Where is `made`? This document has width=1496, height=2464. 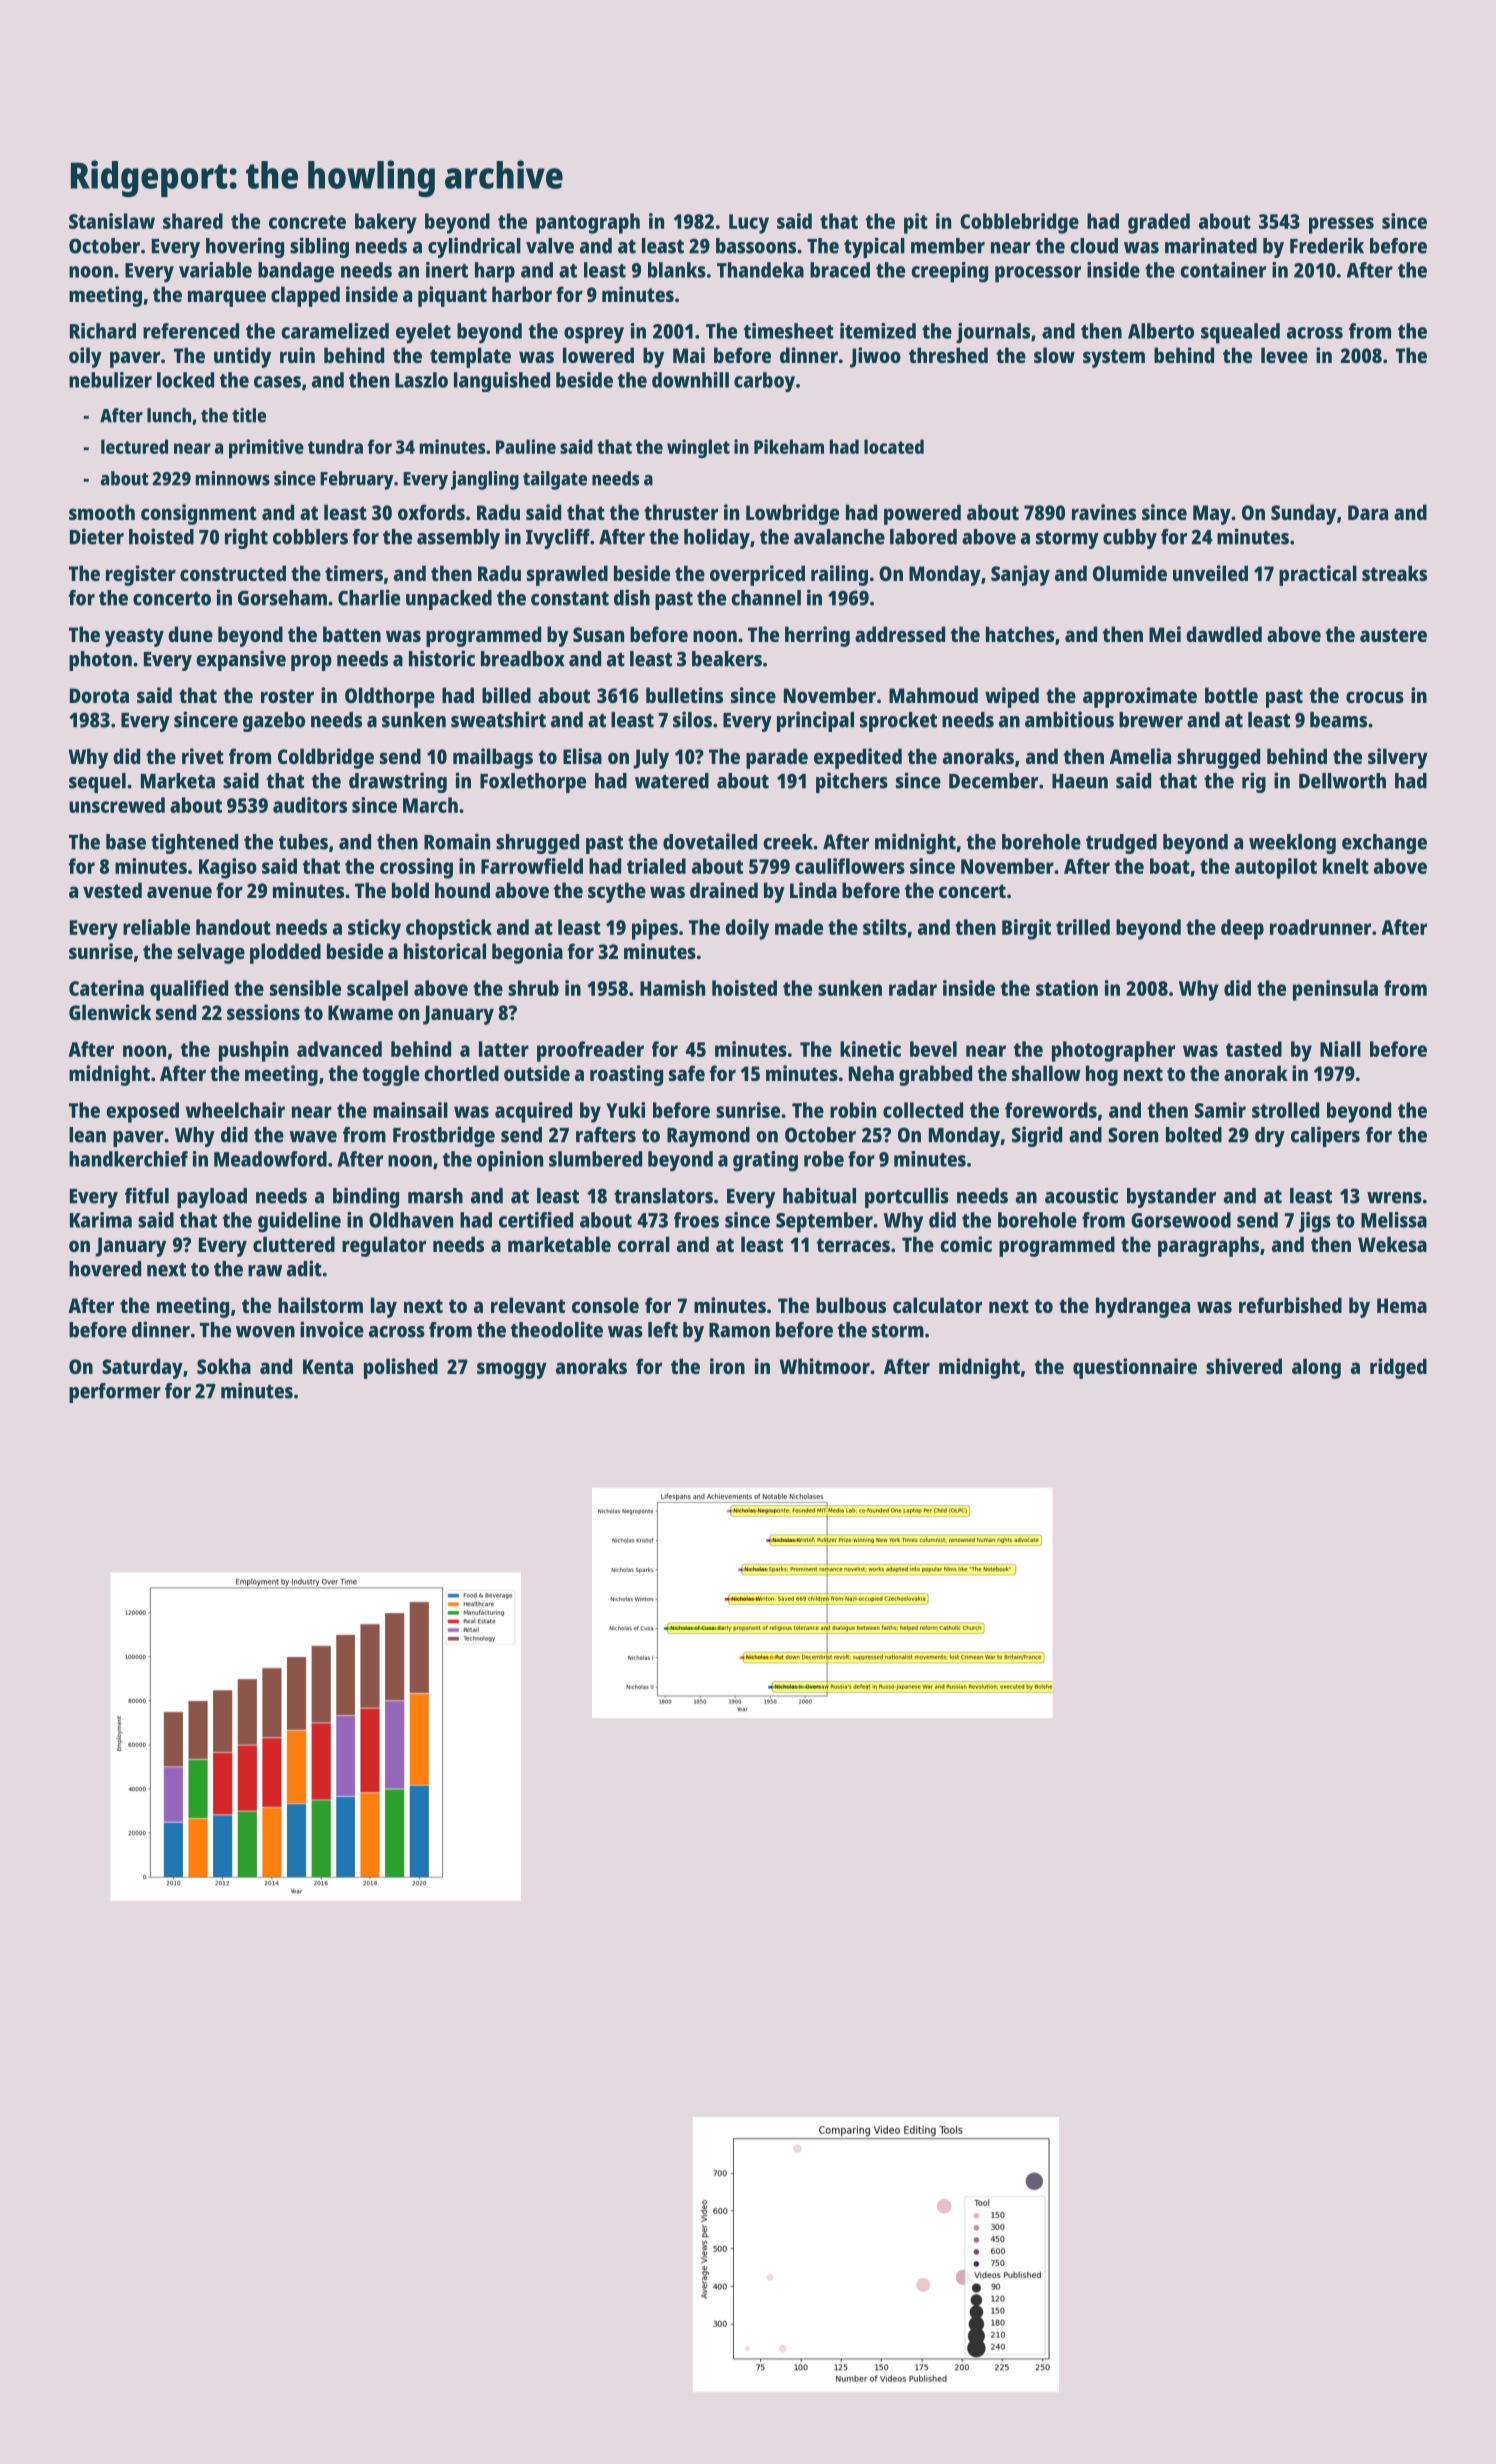
made is located at coordinates (799, 927).
